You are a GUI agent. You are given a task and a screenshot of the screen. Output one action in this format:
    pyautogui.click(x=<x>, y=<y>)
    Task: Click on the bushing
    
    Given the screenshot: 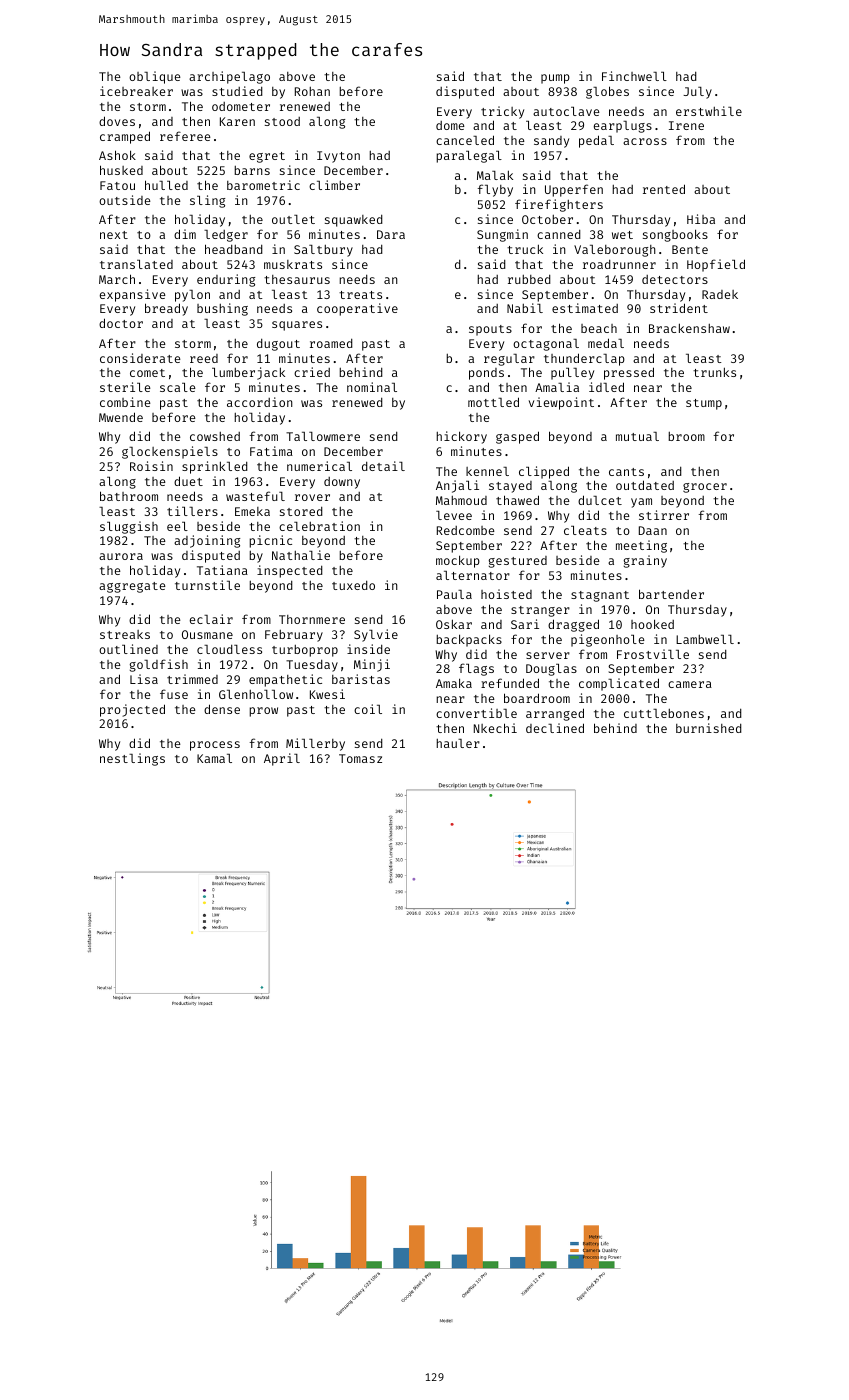 What is the action you would take?
    pyautogui.click(x=222, y=309)
